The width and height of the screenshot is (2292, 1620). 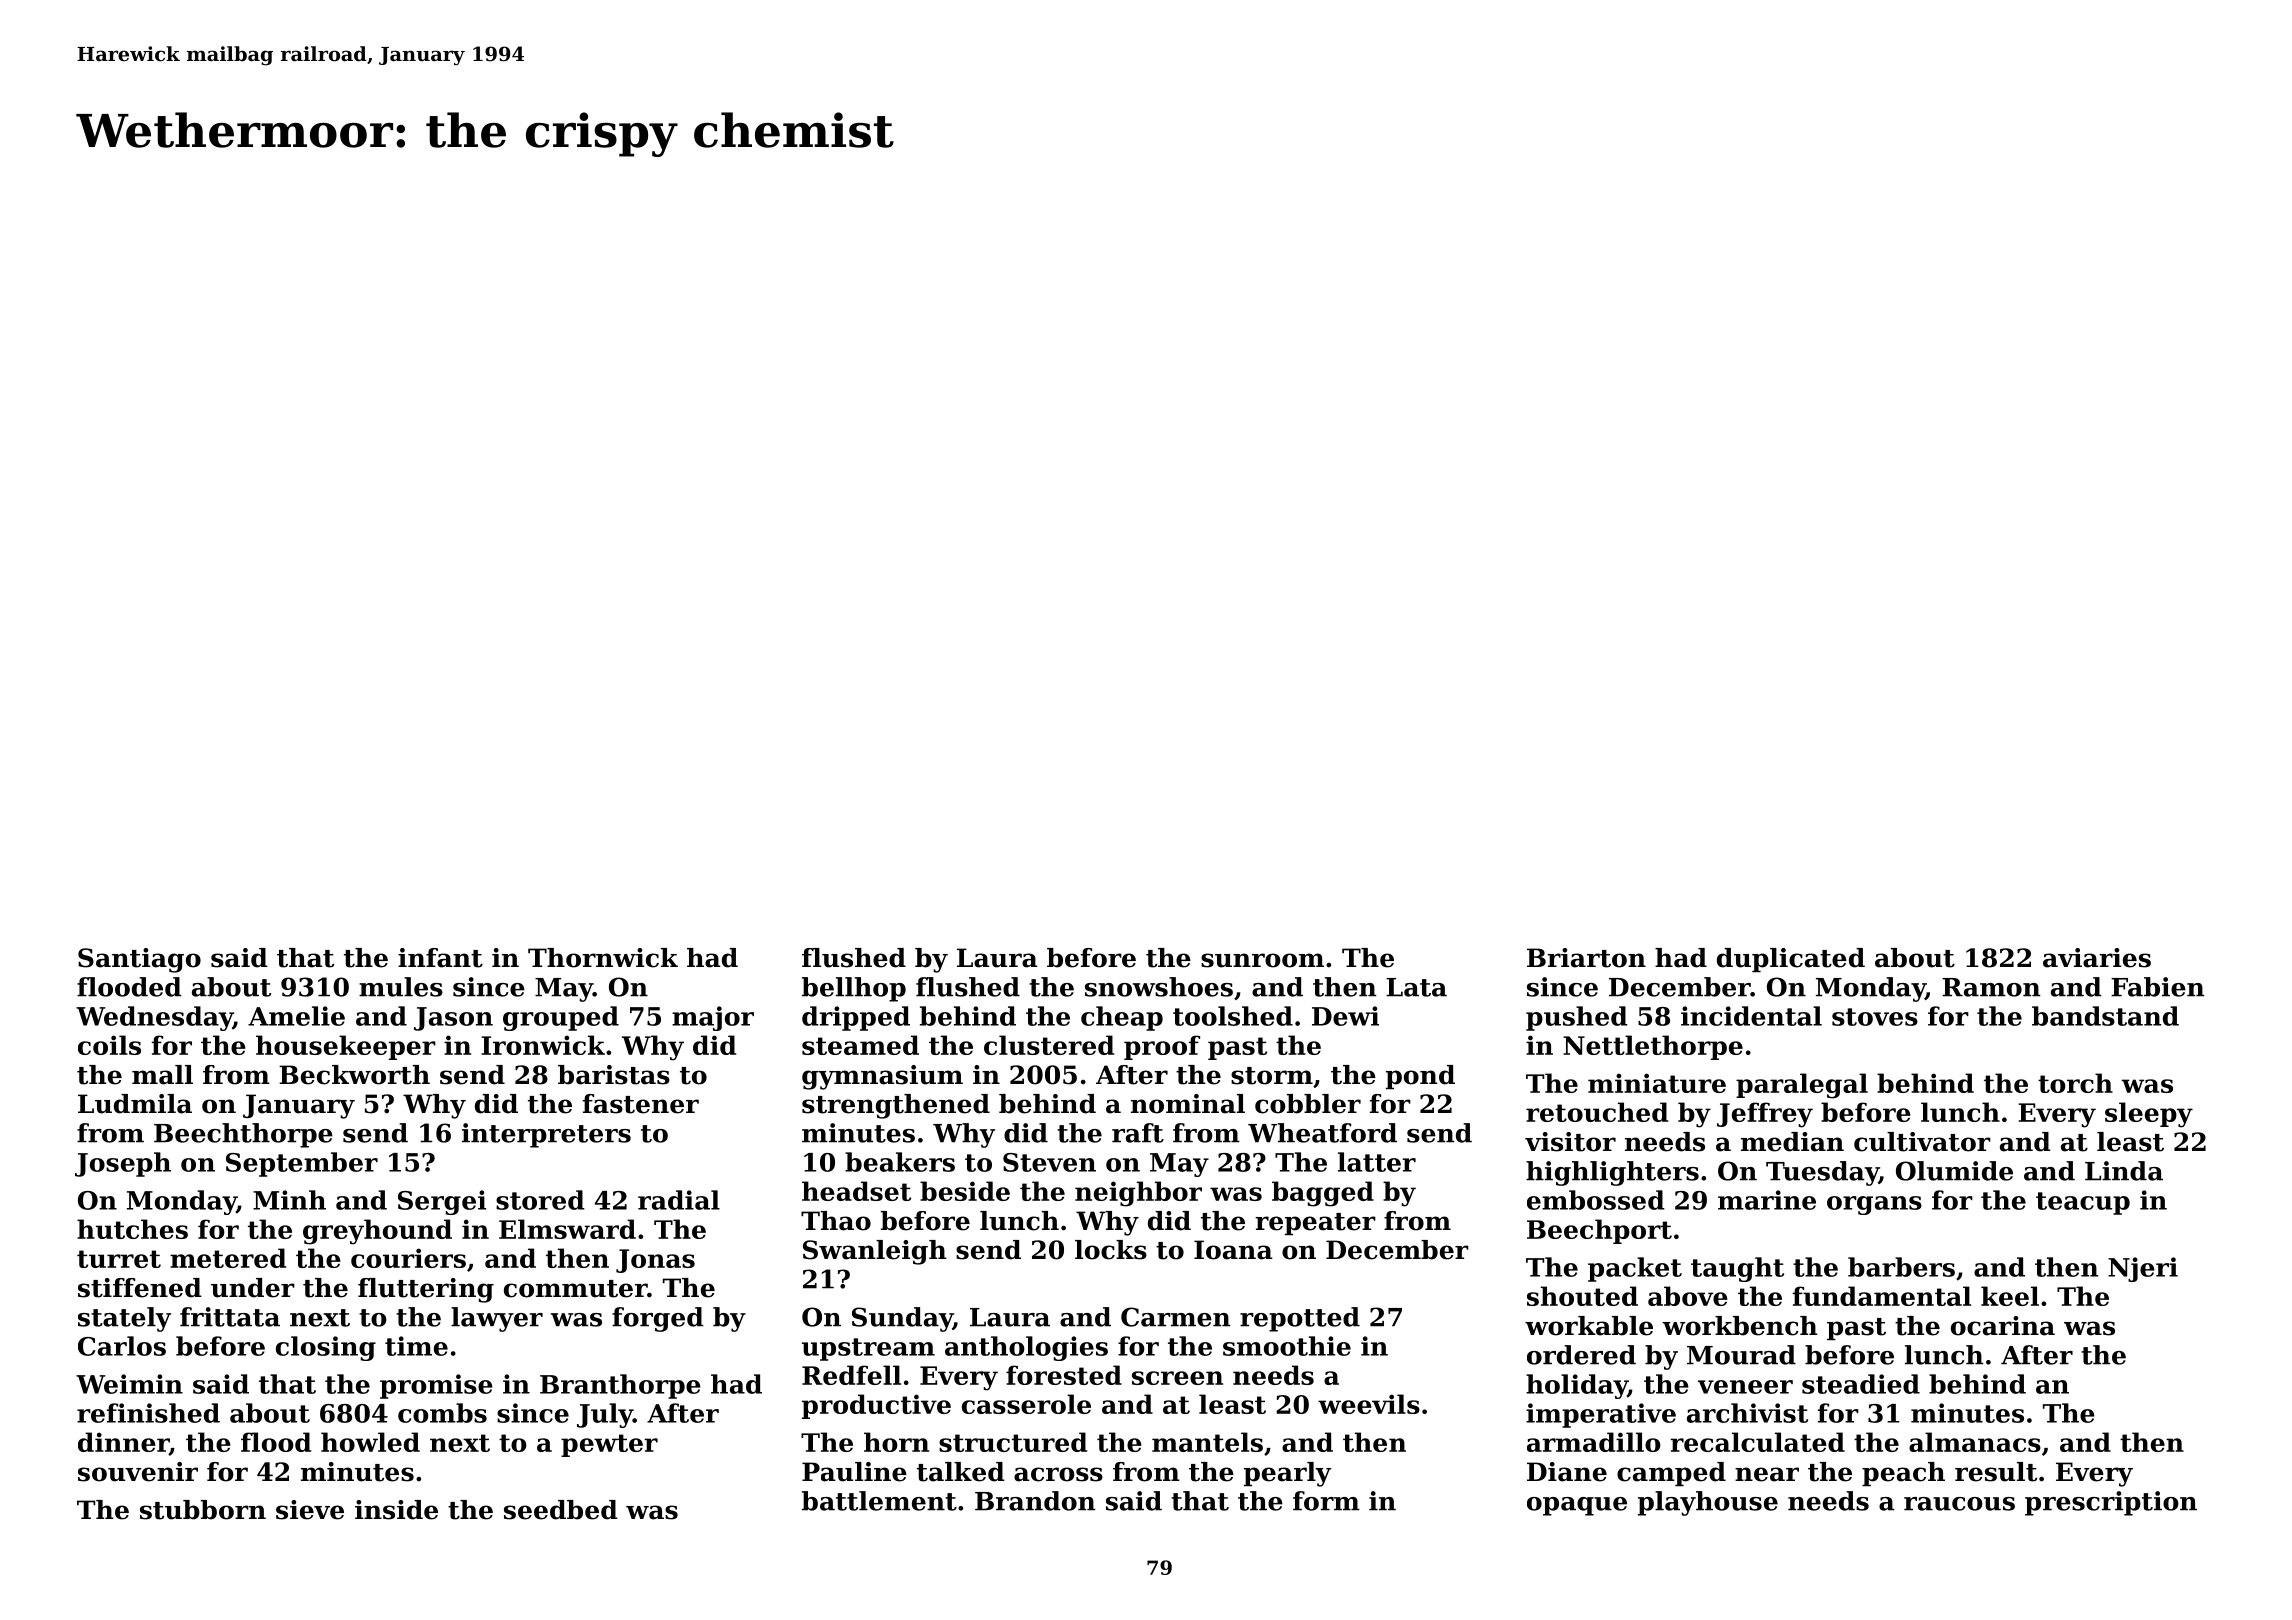 I want to click on form, so click(x=1326, y=1501).
